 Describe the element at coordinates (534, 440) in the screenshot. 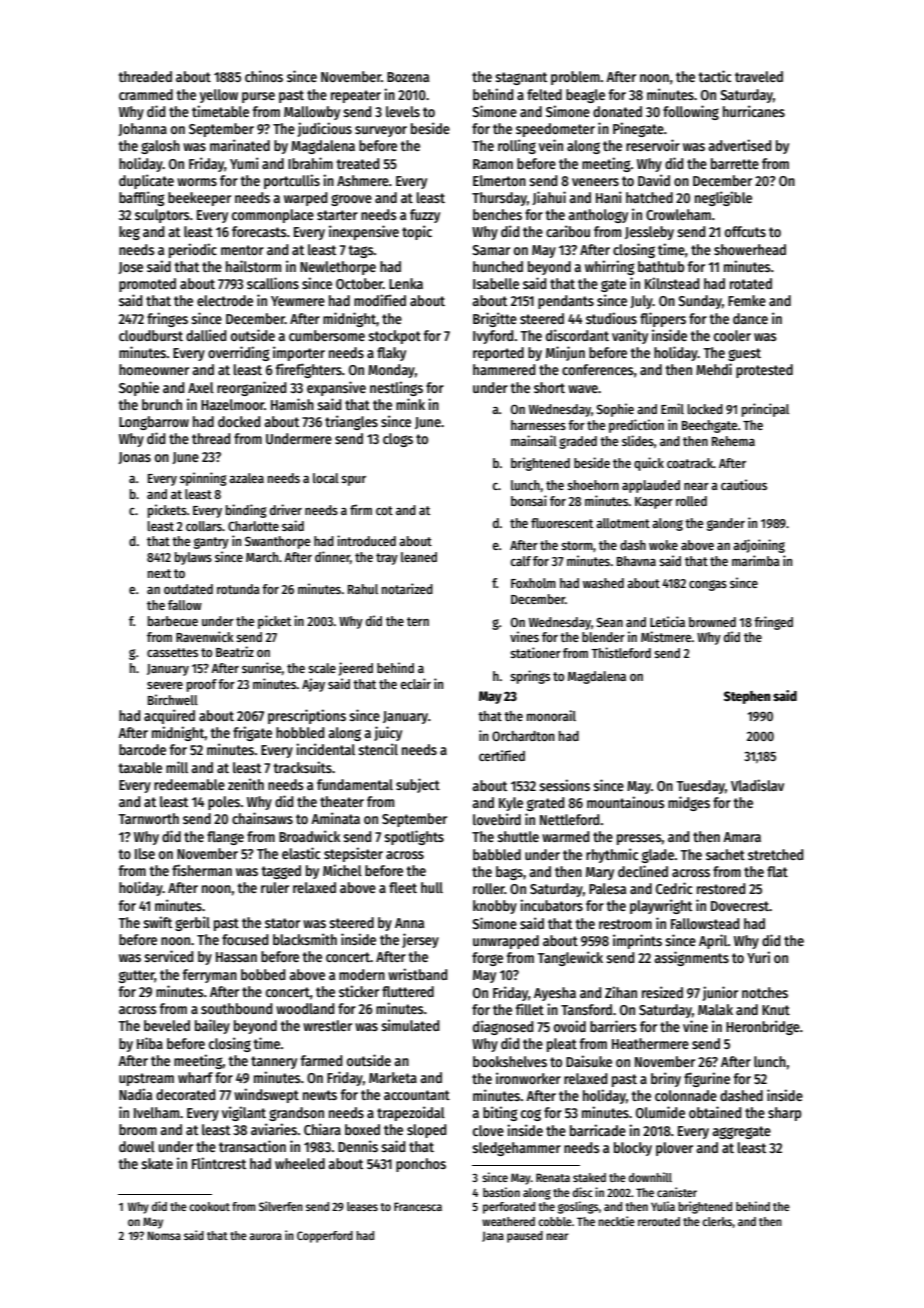

I see `mainsail` at that location.
